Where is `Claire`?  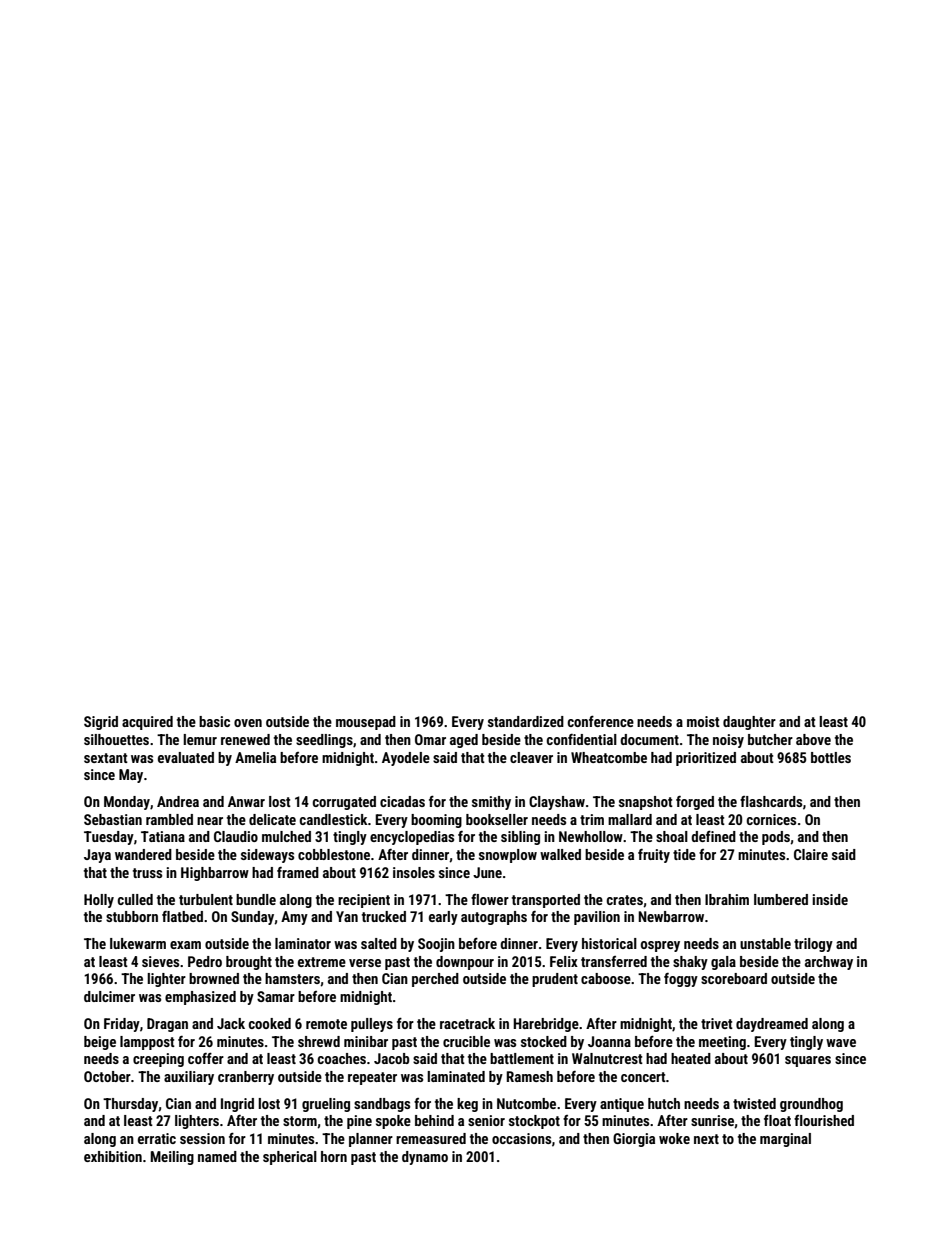 Claire is located at coordinates (811, 854).
